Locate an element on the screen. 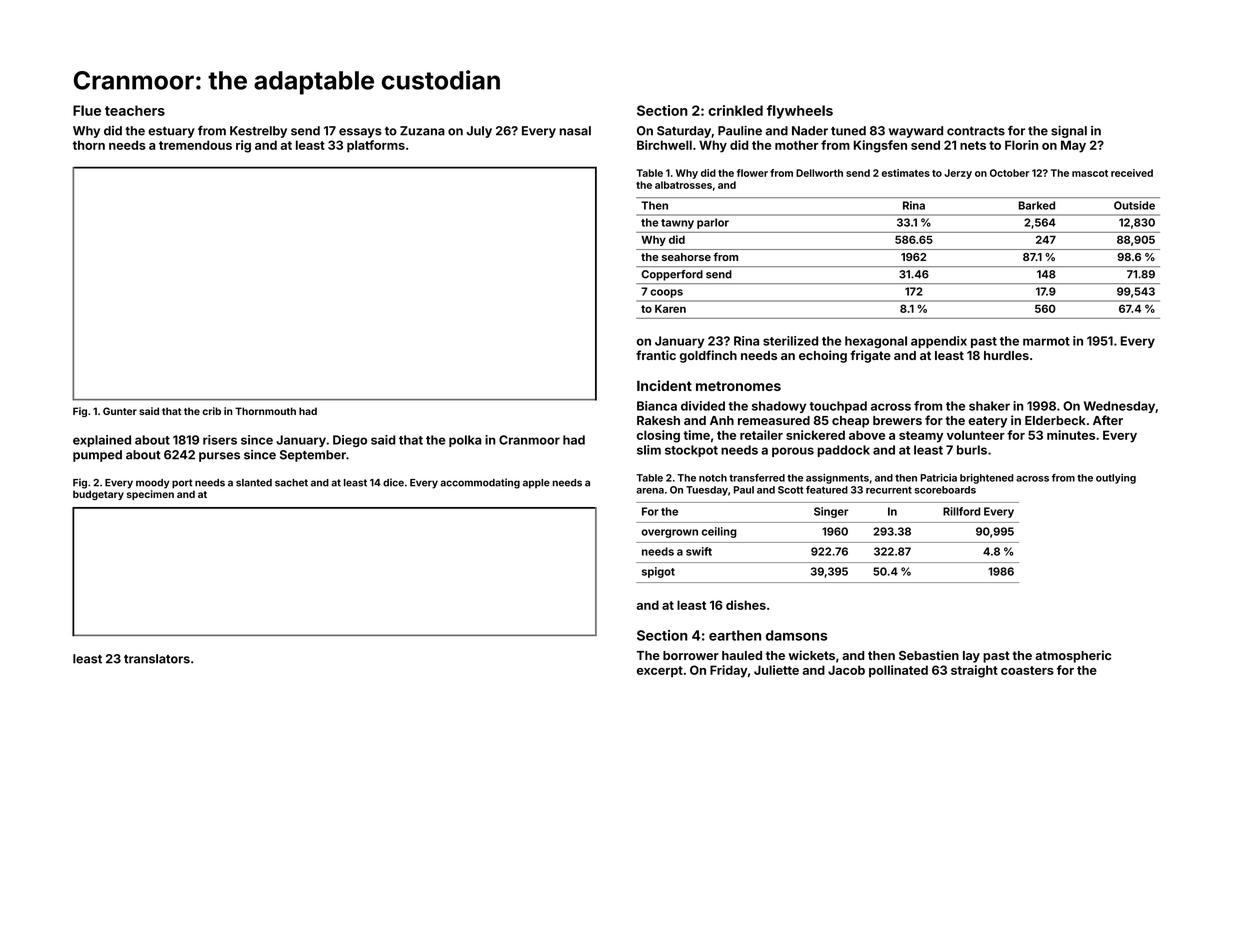 The height and width of the screenshot is (952, 1233). teachers is located at coordinates (135, 110).
